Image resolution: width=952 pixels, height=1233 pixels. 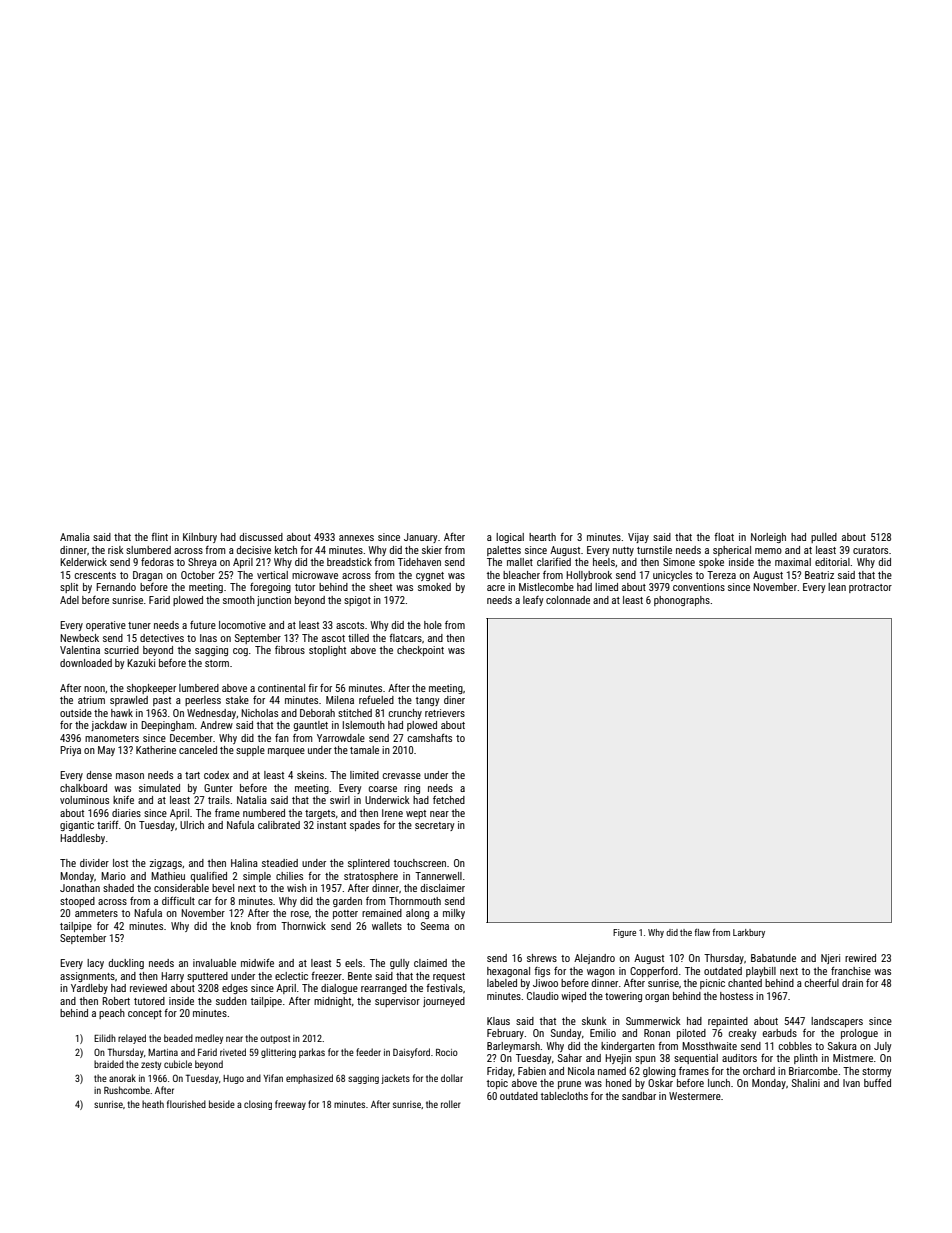 What do you see at coordinates (451, 1104) in the document?
I see `roller` at bounding box center [451, 1104].
